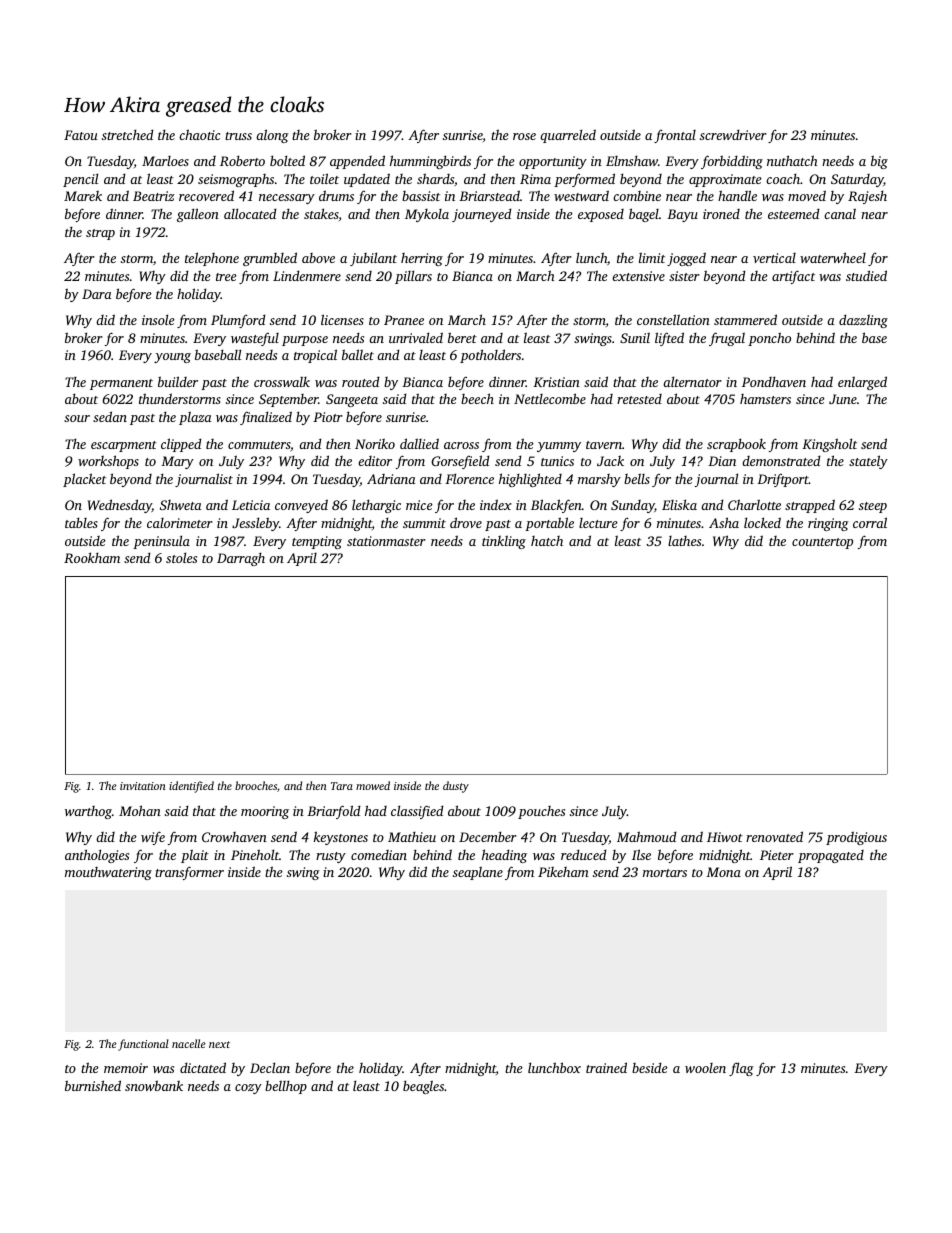  Describe the element at coordinates (781, 460) in the page. I see `demonstrated` at that location.
